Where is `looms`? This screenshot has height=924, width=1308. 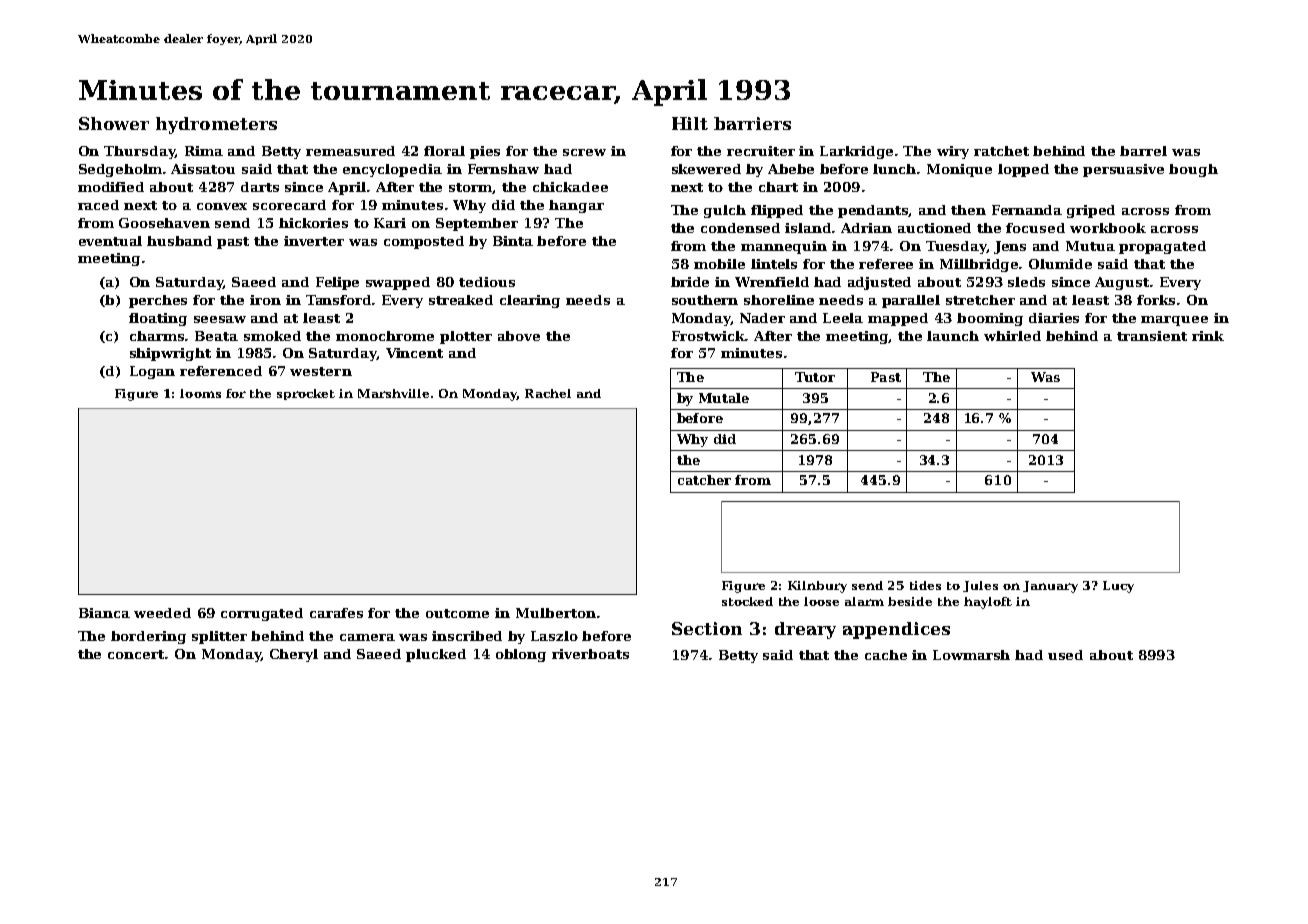 looms is located at coordinates (200, 393).
